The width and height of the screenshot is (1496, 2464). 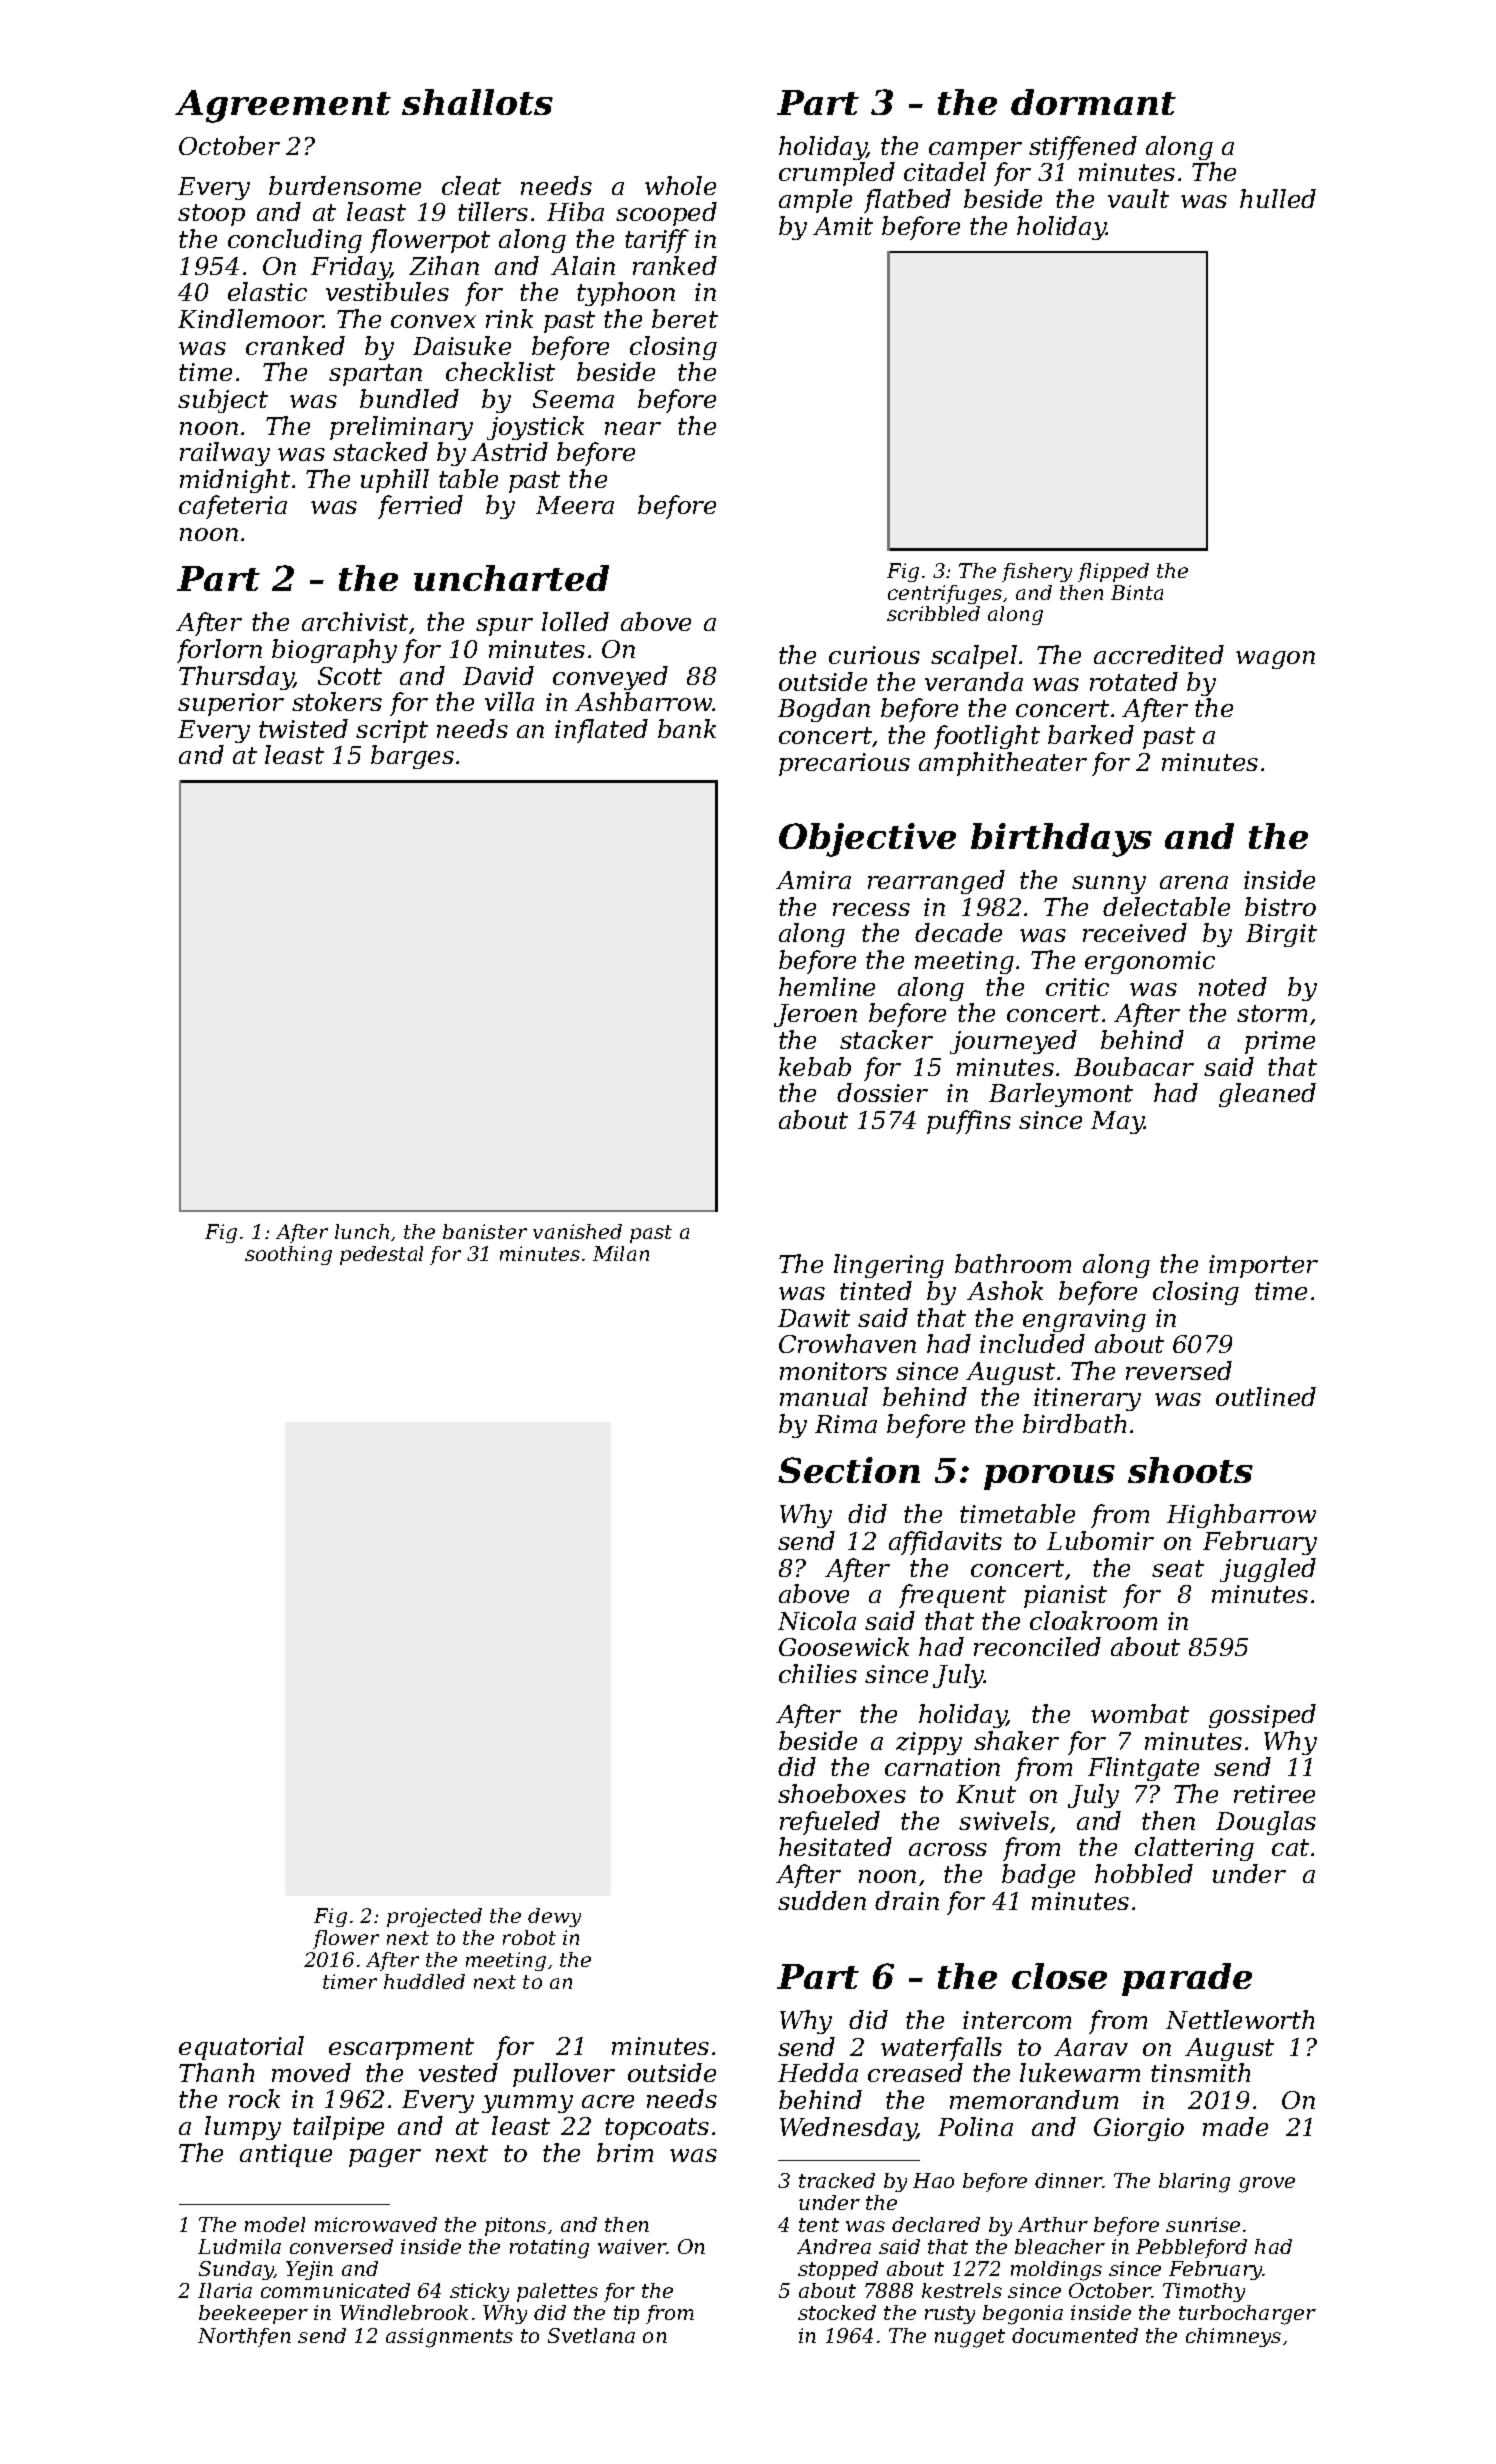 What do you see at coordinates (341, 2246) in the screenshot?
I see `conversed` at bounding box center [341, 2246].
